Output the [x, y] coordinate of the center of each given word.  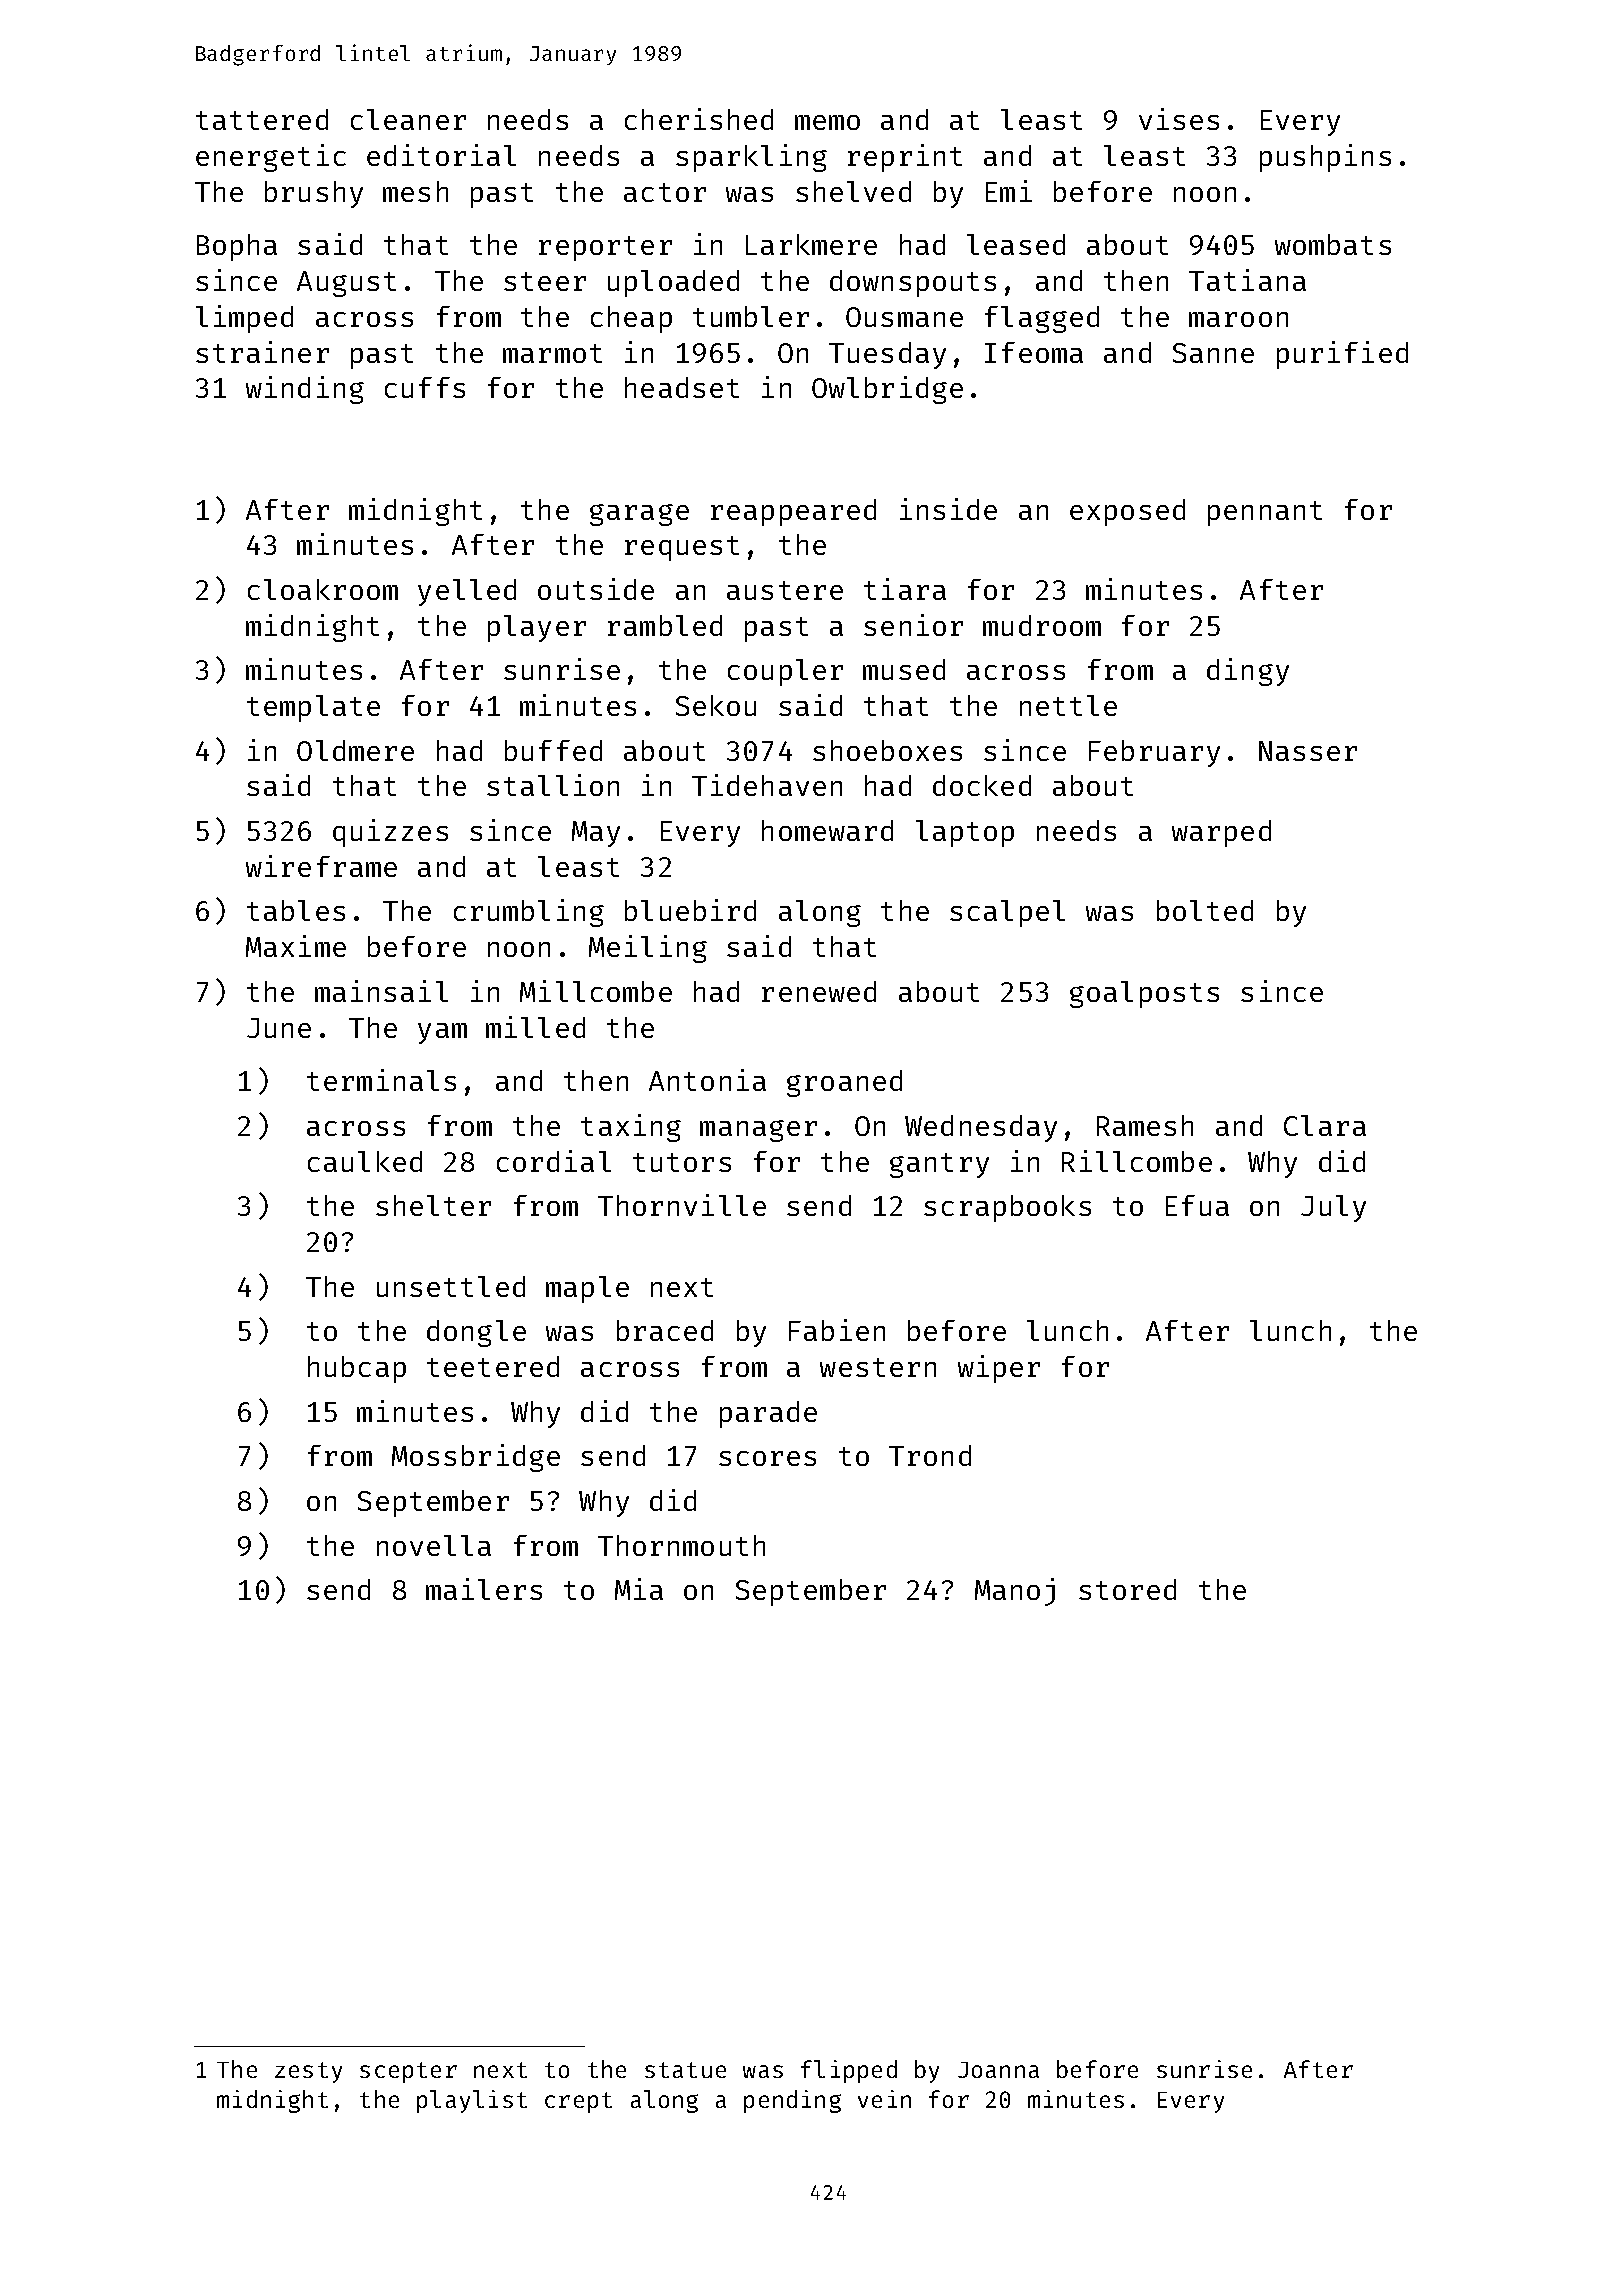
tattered [262, 119]
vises [1179, 119]
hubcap [357, 1369]
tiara [905, 589]
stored [1127, 1589]
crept [578, 2102]
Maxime [296, 946]
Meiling [648, 949]
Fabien [837, 1330]
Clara [1325, 1125]
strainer [262, 352]
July [1333, 1208]
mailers [484, 1589]
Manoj [1015, 1592]
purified [1342, 355]
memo [827, 122]
